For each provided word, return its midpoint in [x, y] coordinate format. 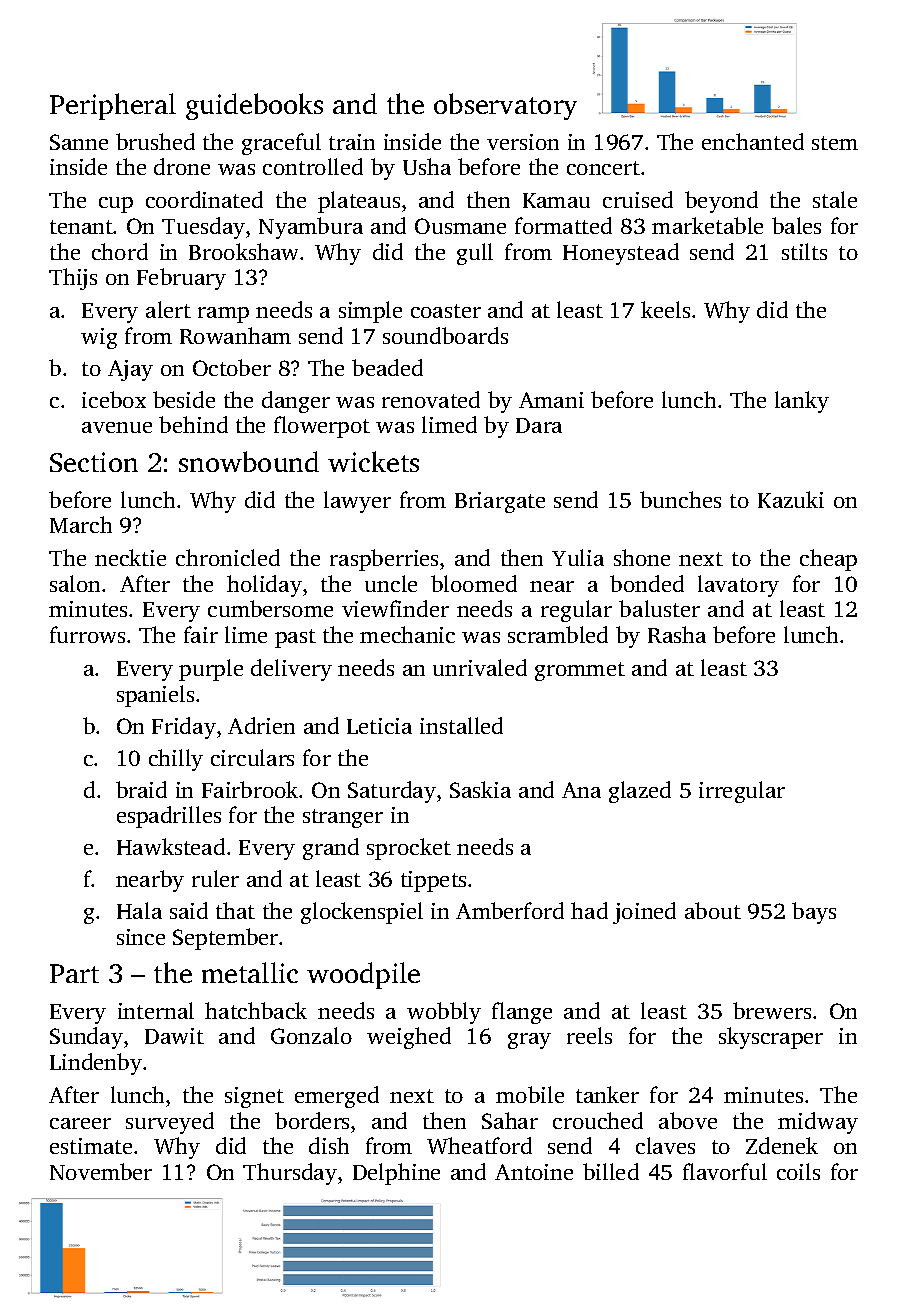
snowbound [249, 461]
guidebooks [254, 106]
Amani [551, 400]
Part [74, 973]
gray [529, 1041]
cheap [828, 560]
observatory [505, 106]
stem [835, 143]
